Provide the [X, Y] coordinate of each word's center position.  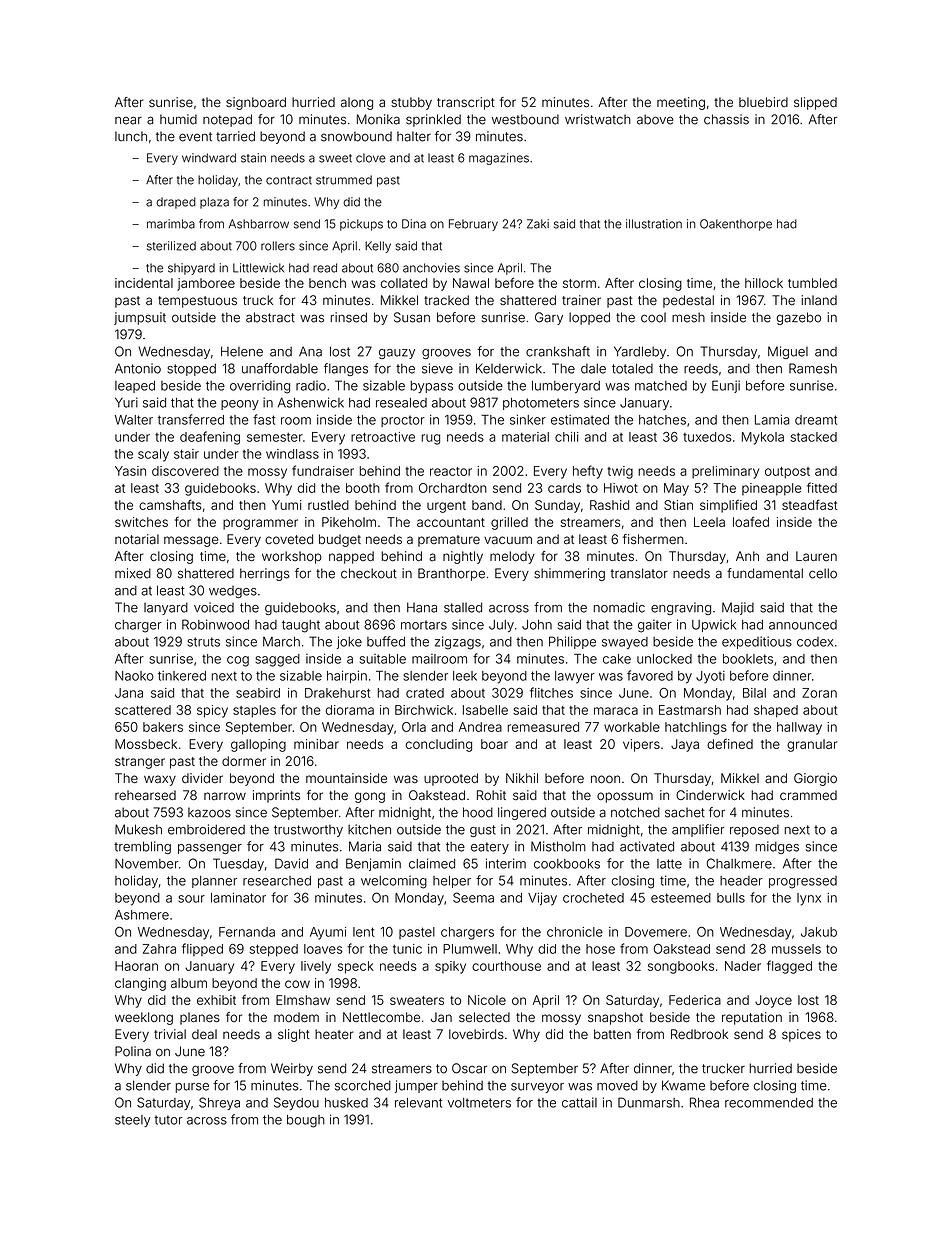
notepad [227, 120]
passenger [210, 849]
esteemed [681, 898]
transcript [466, 103]
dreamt [816, 420]
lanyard [166, 608]
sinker [528, 419]
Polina [133, 1051]
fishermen [653, 539]
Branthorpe [451, 574]
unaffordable [280, 368]
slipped [815, 103]
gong [370, 797]
